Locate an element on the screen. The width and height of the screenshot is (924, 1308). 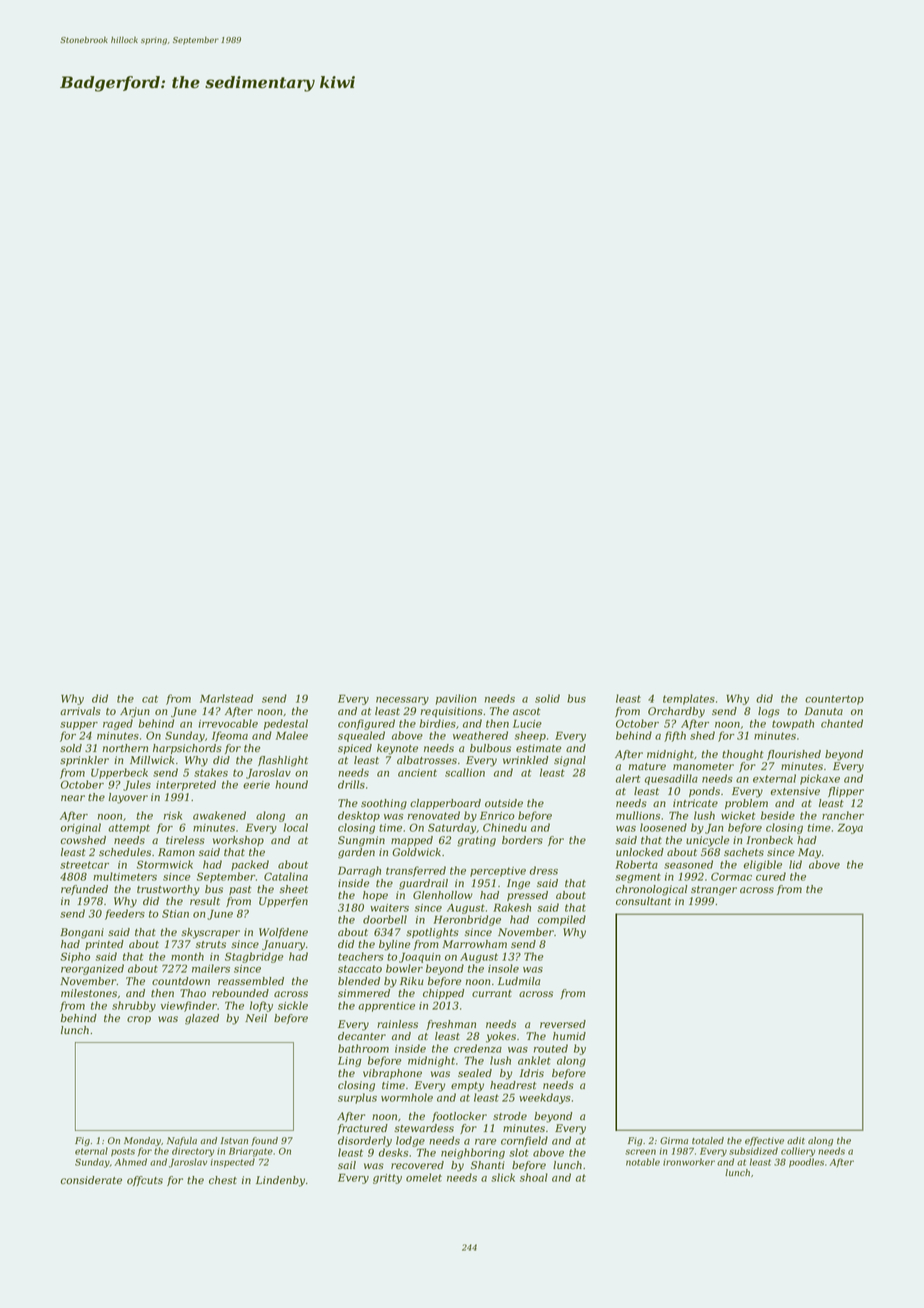
found is located at coordinates (264, 1141).
